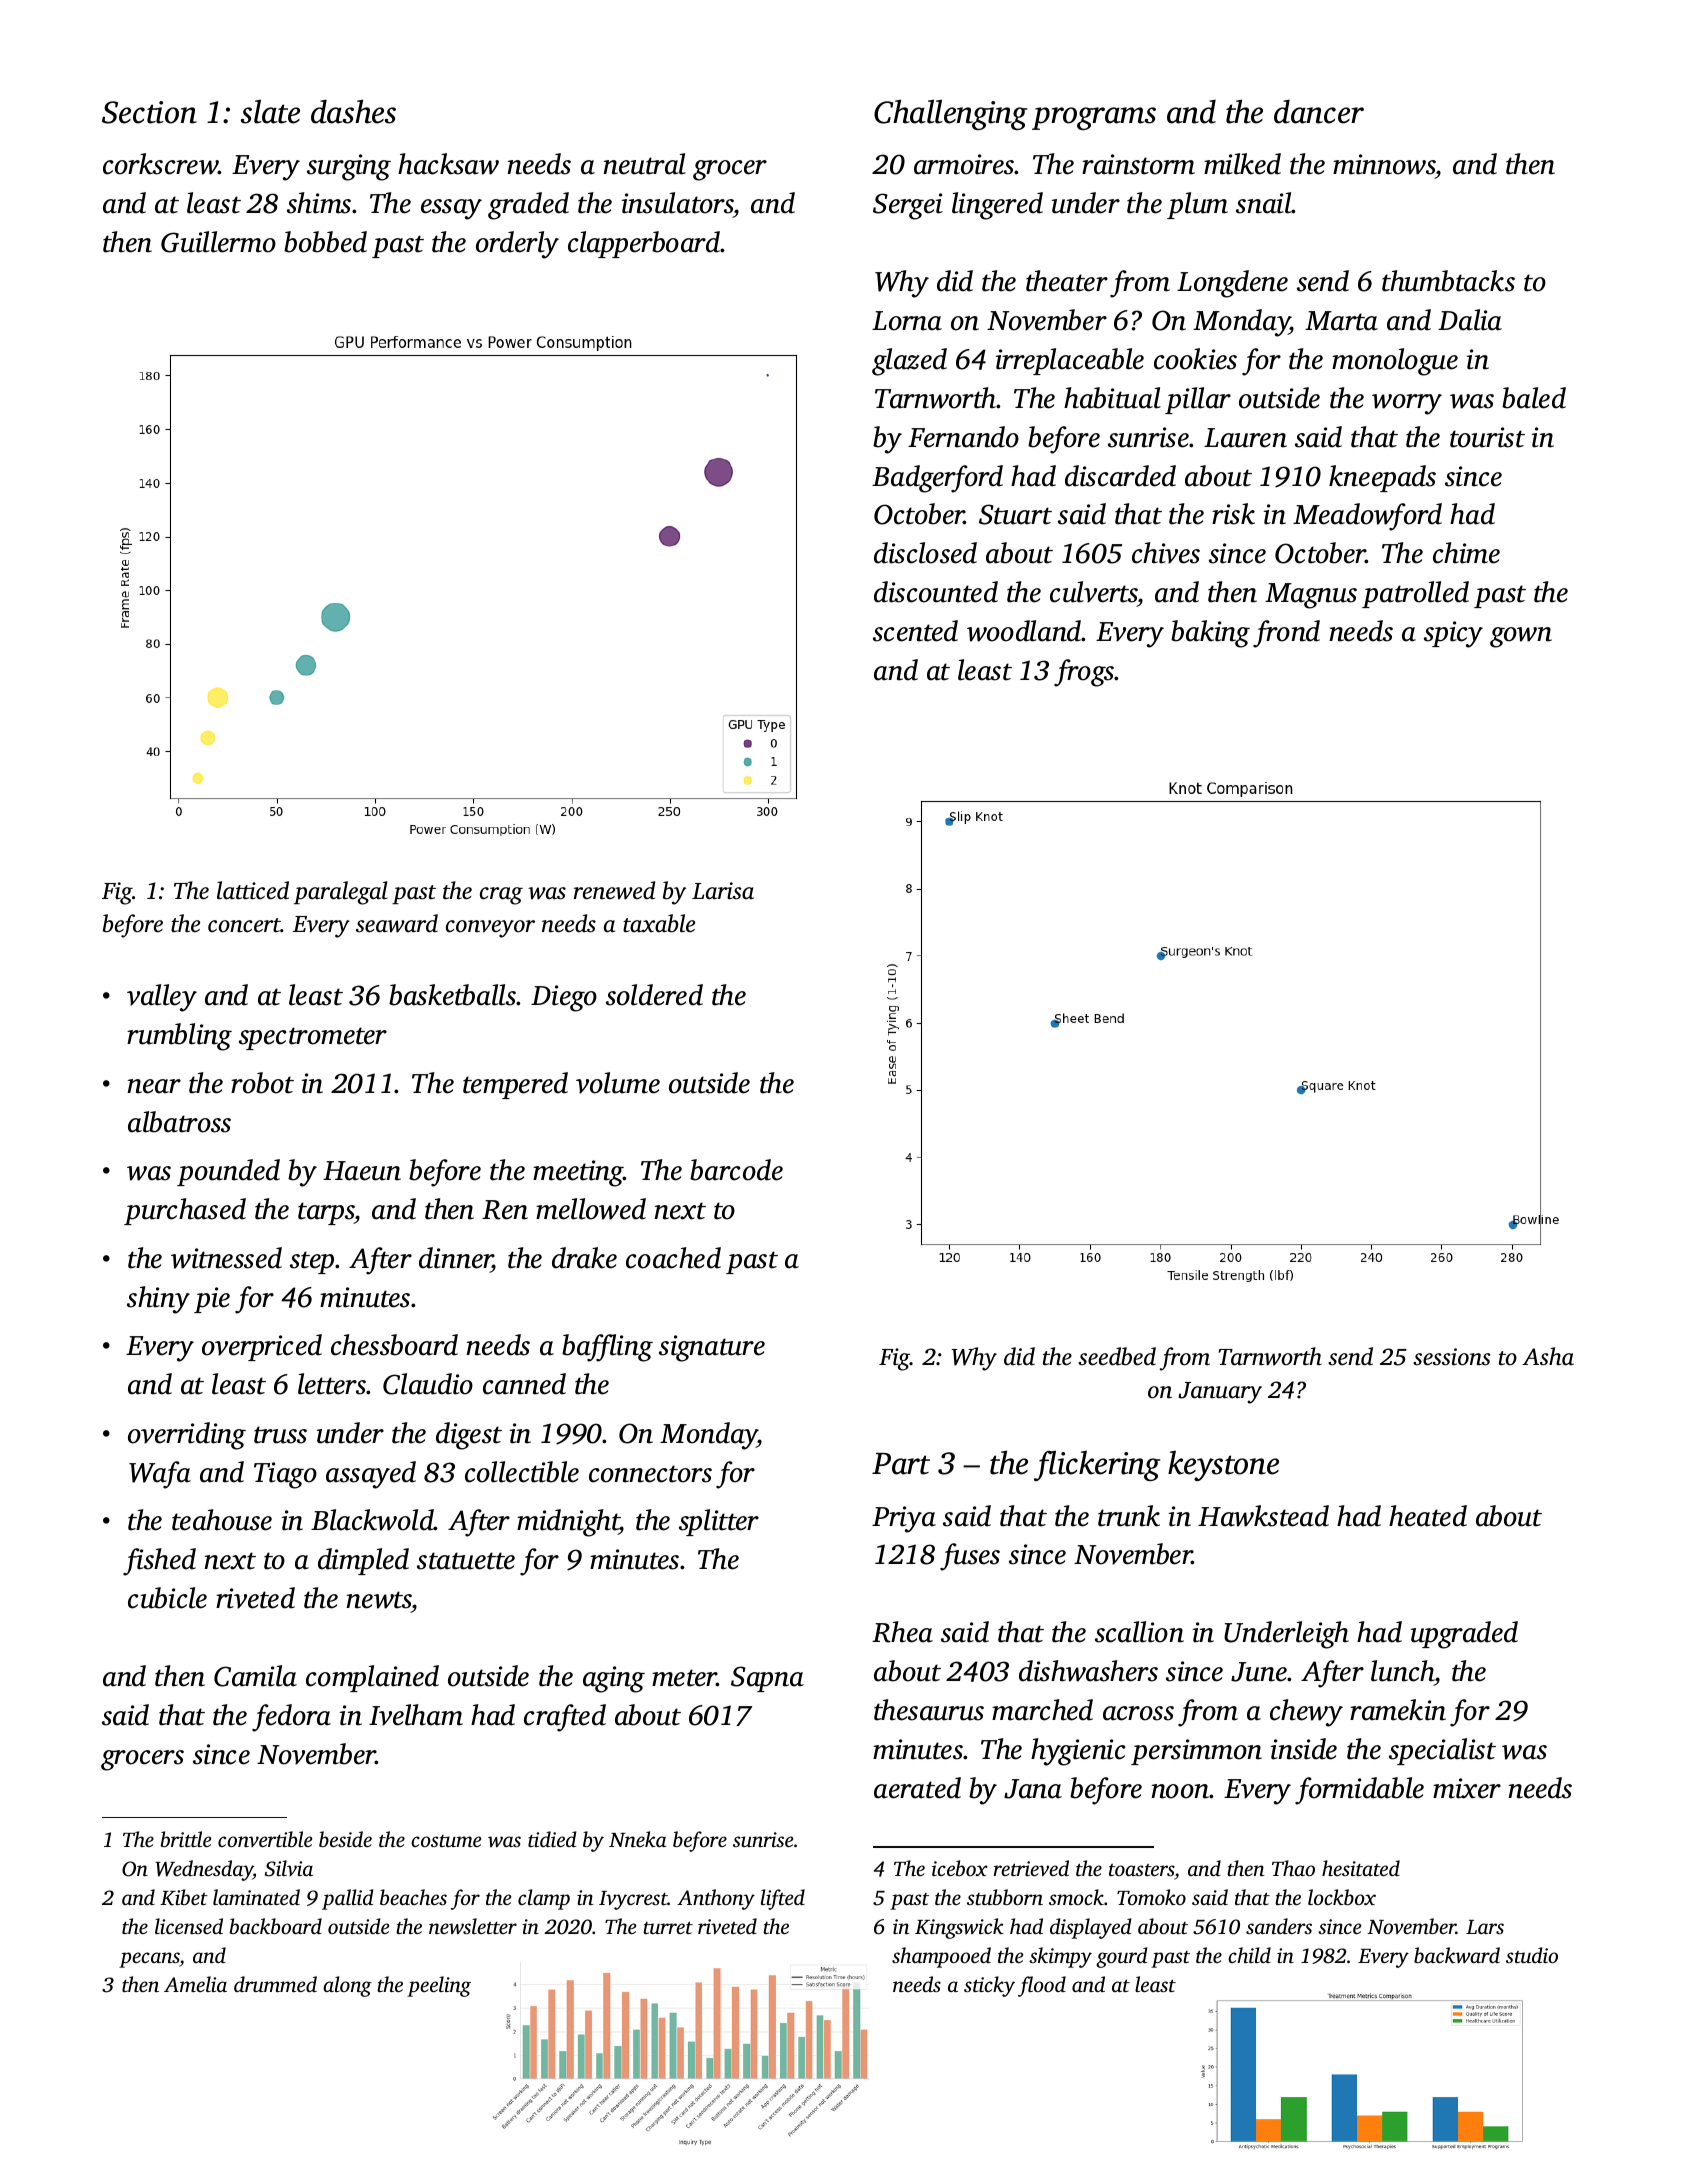  What do you see at coordinates (644, 164) in the screenshot?
I see `neutral` at bounding box center [644, 164].
